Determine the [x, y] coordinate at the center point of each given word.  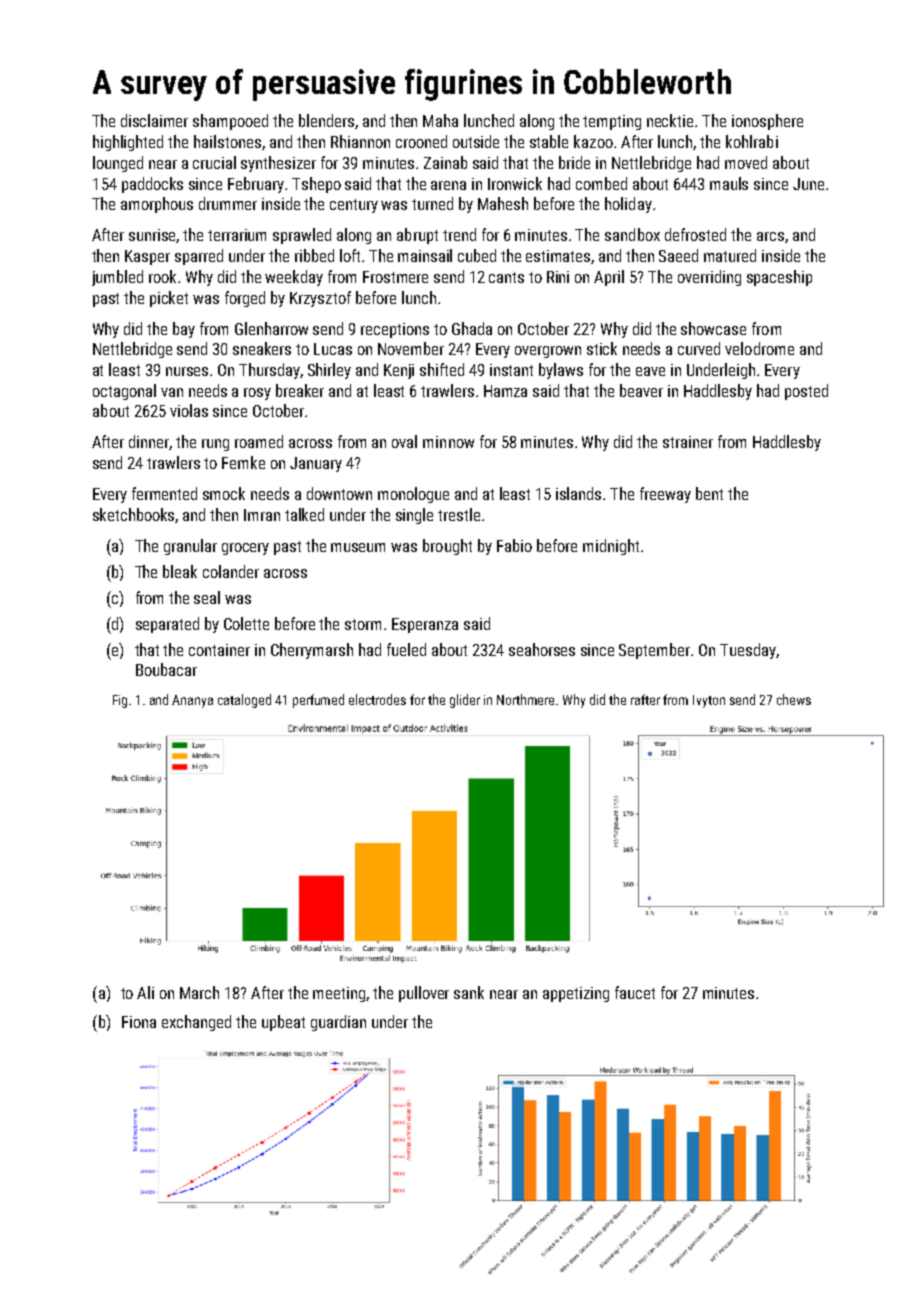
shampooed [230, 122]
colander [231, 571]
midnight [611, 547]
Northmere [525, 699]
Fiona [139, 1022]
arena [448, 185]
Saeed [678, 255]
